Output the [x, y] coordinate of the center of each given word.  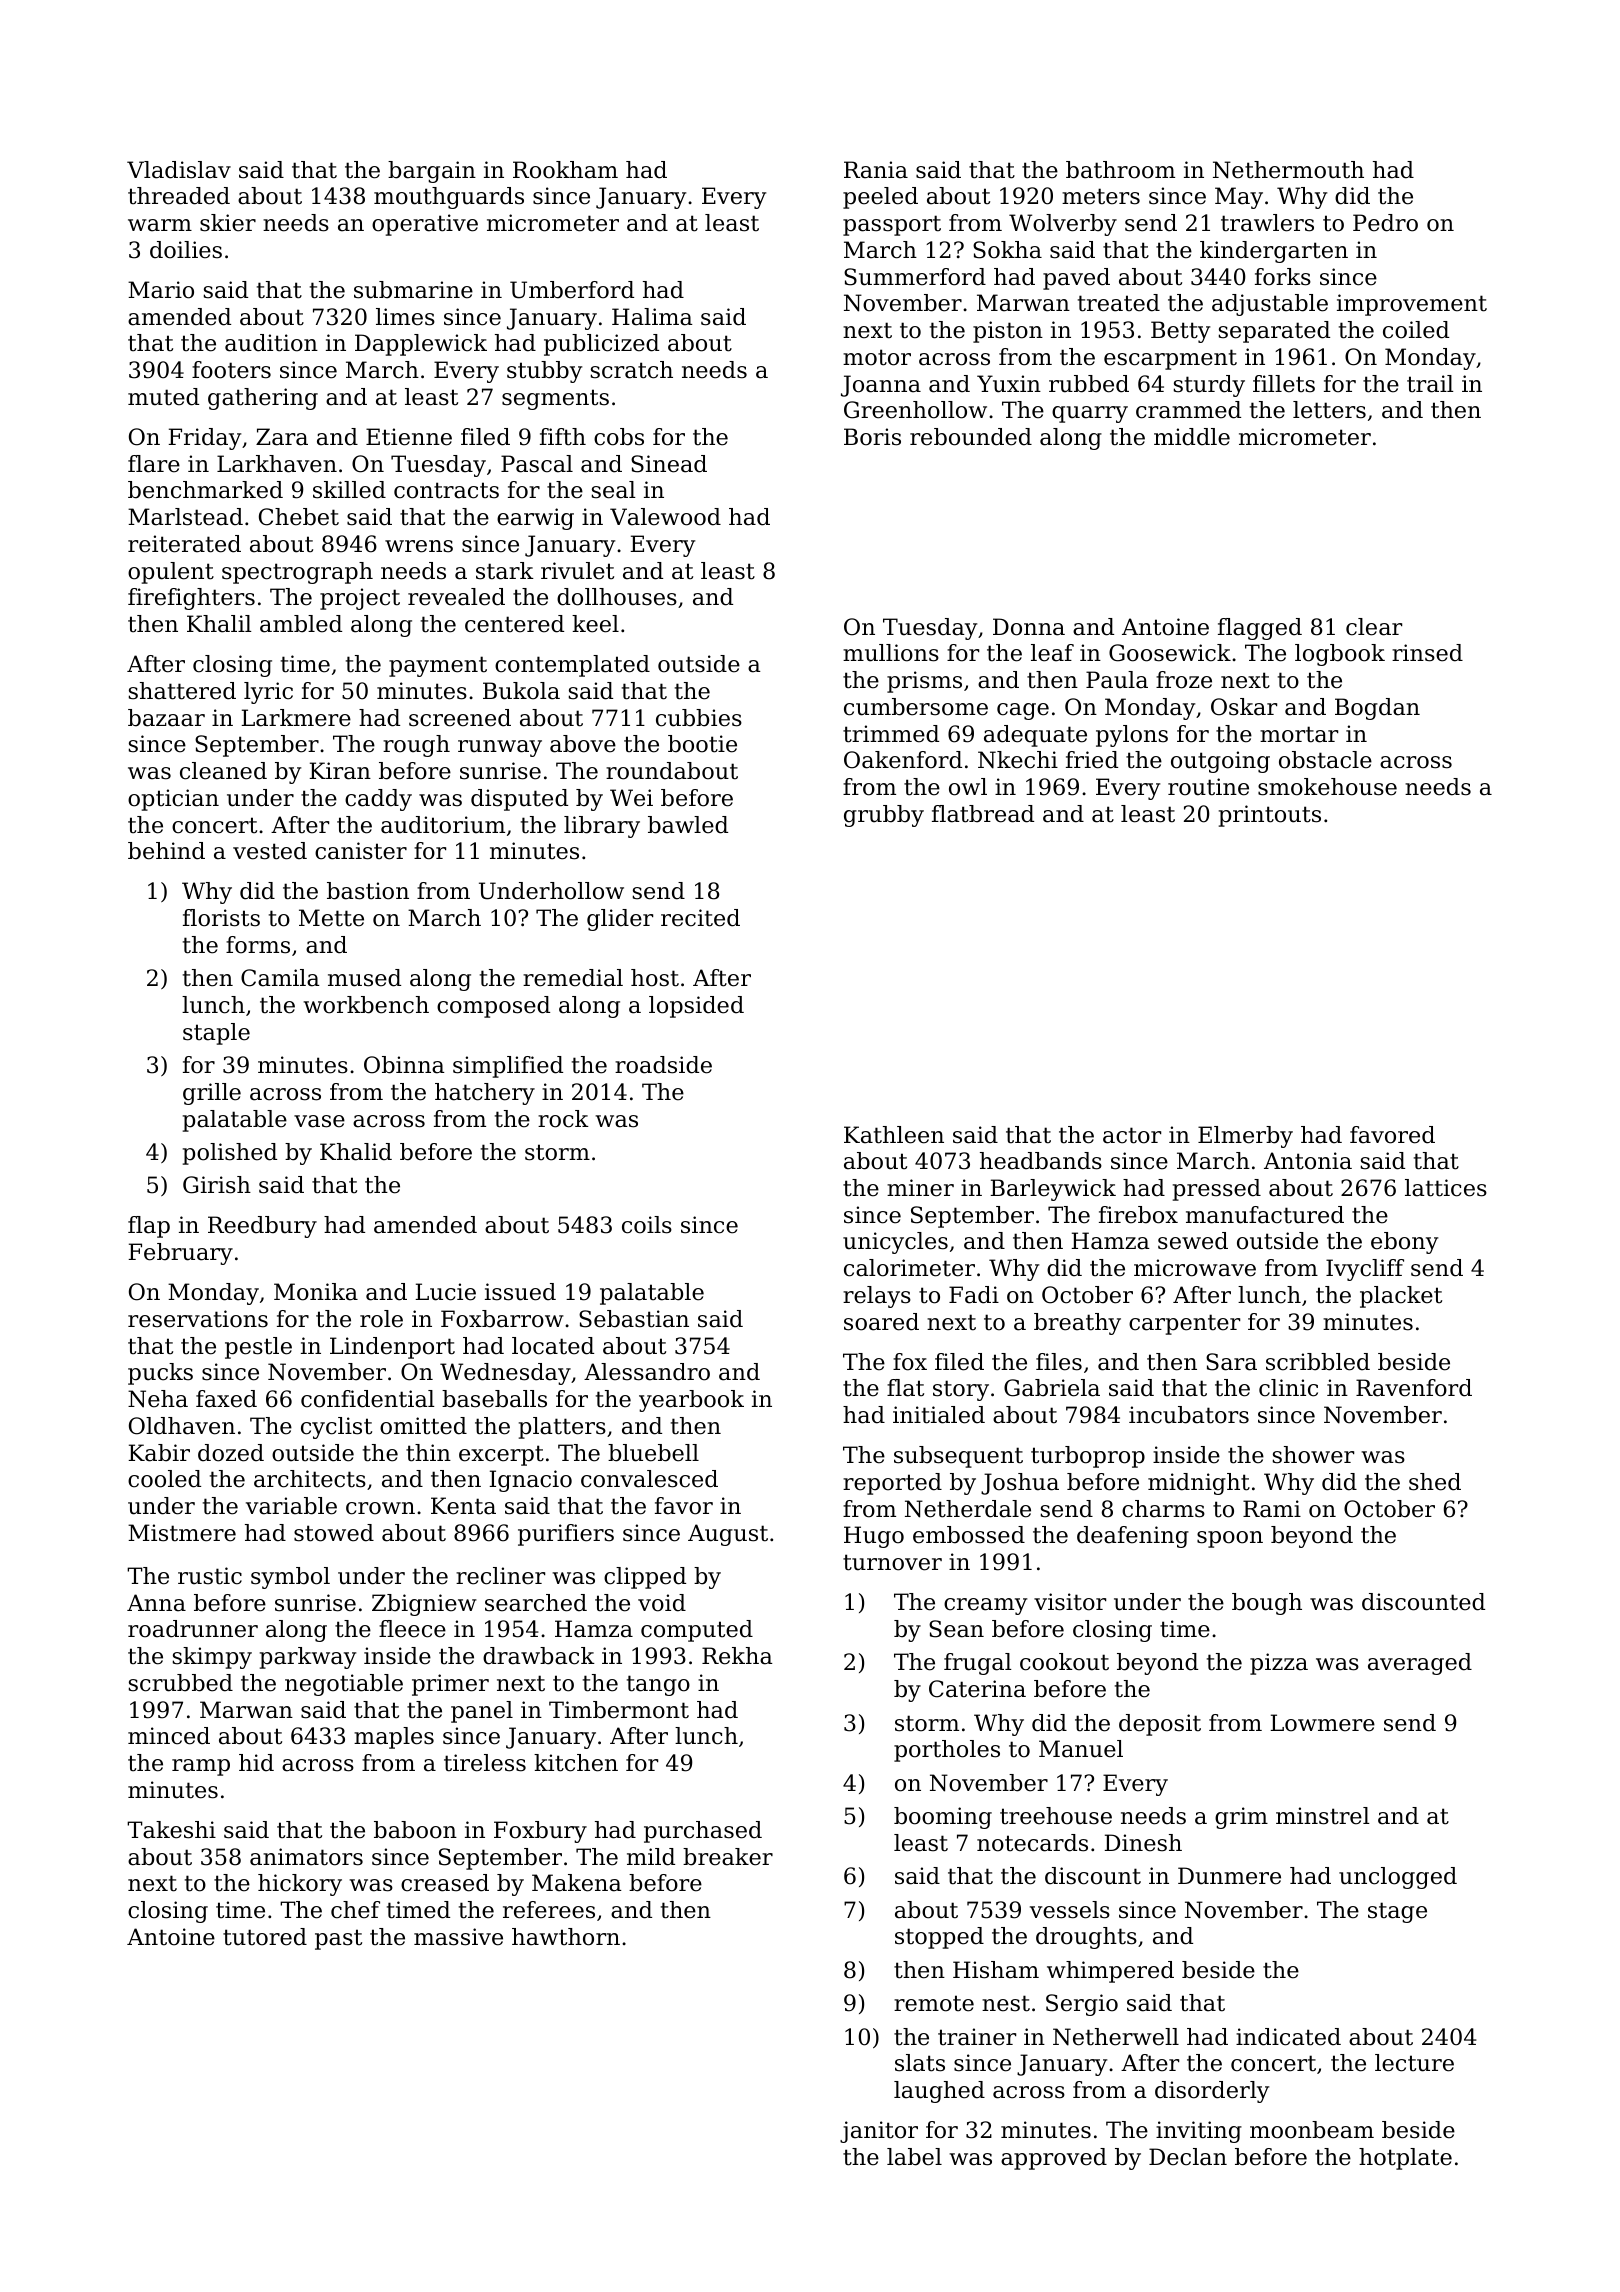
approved [1054, 2159]
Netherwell [1116, 2037]
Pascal [537, 464]
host [655, 978]
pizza [1279, 1664]
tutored [265, 1937]
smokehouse [1327, 787]
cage [1023, 711]
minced [169, 1736]
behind [166, 851]
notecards [1032, 1843]
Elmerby [1245, 1137]
